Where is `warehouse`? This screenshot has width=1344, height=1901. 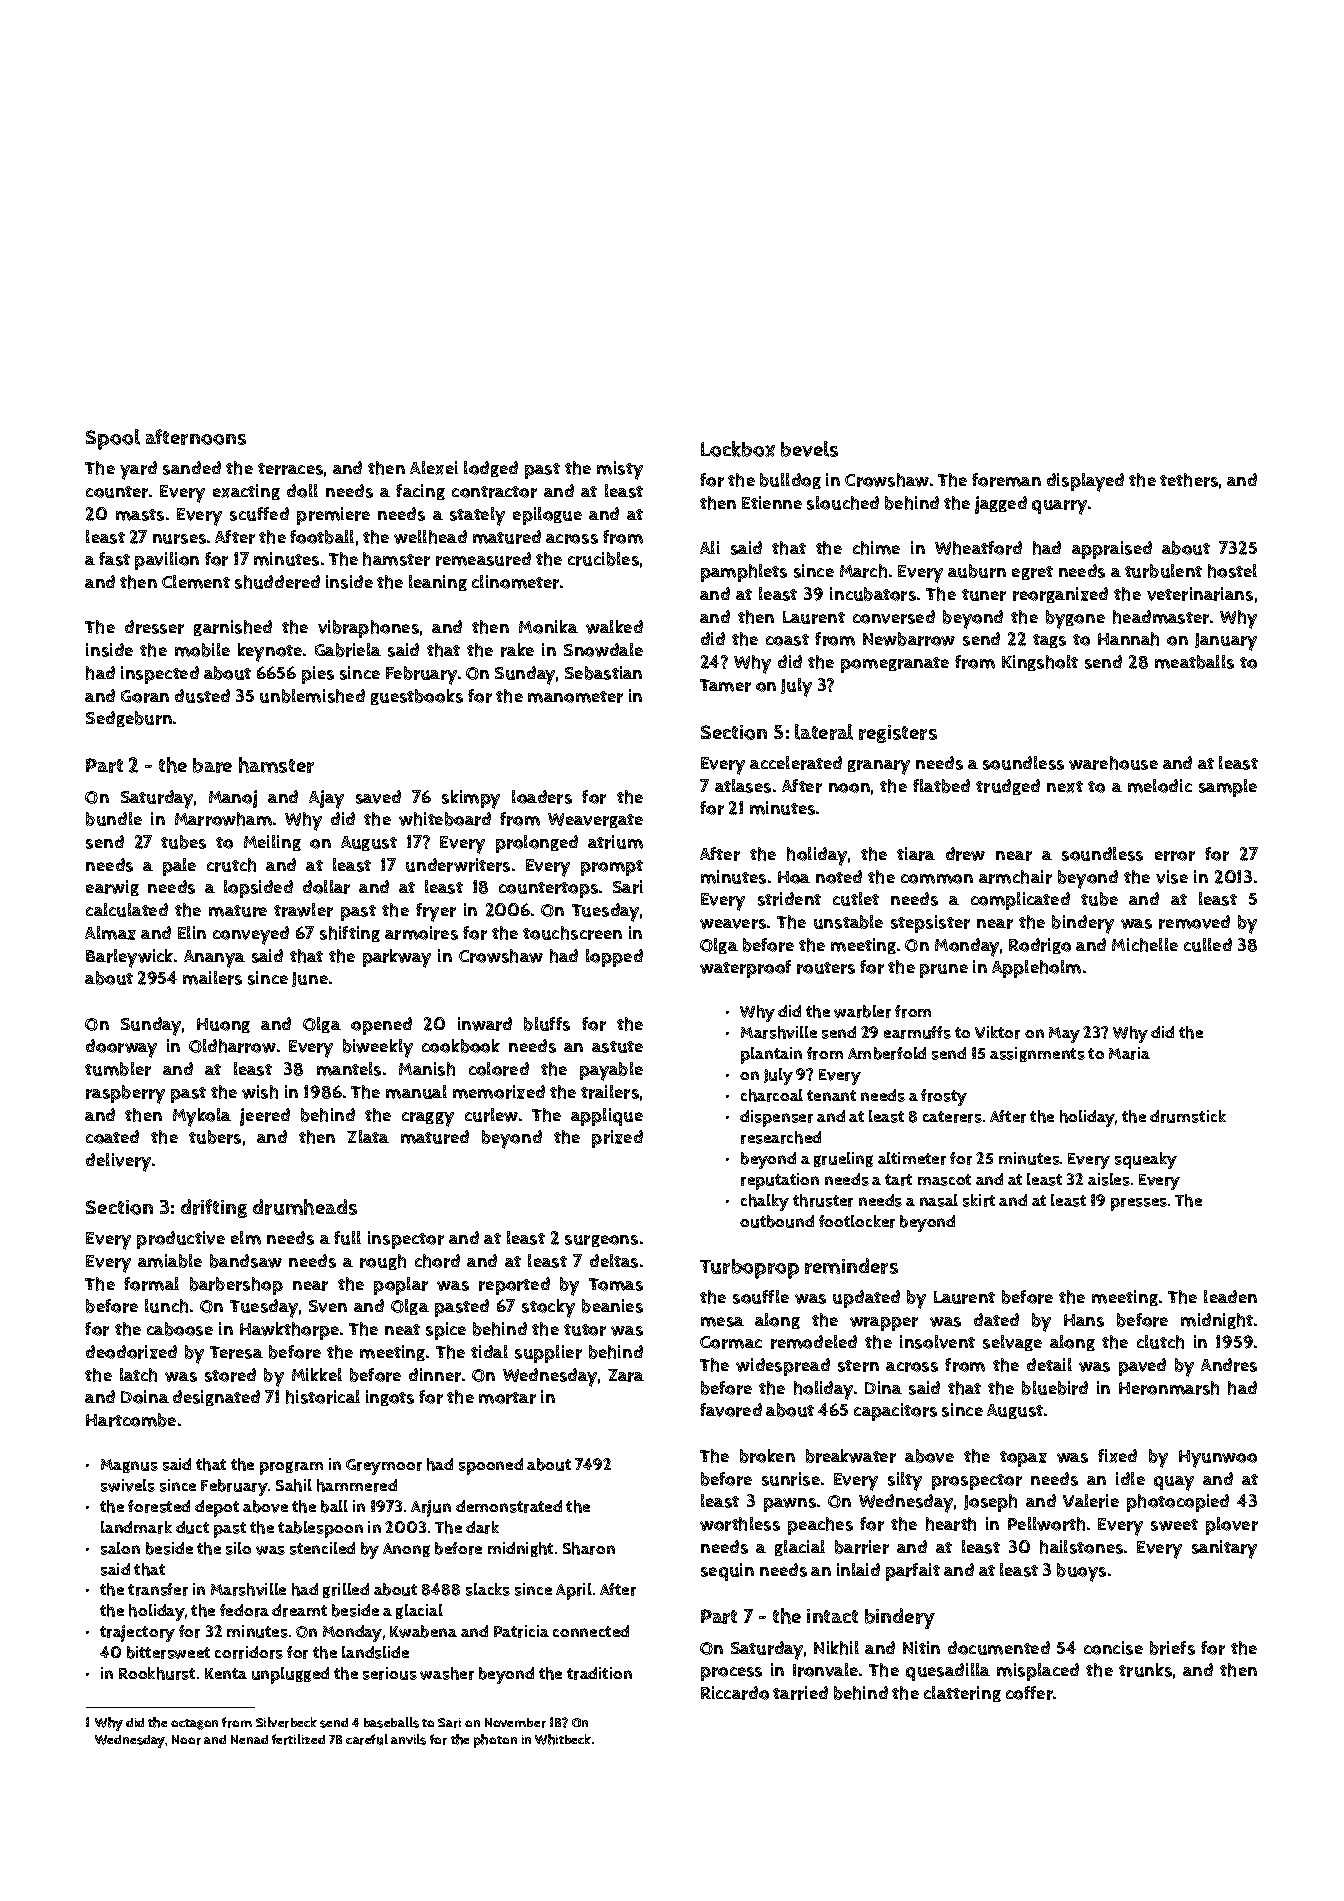 warehouse is located at coordinates (1113, 763).
